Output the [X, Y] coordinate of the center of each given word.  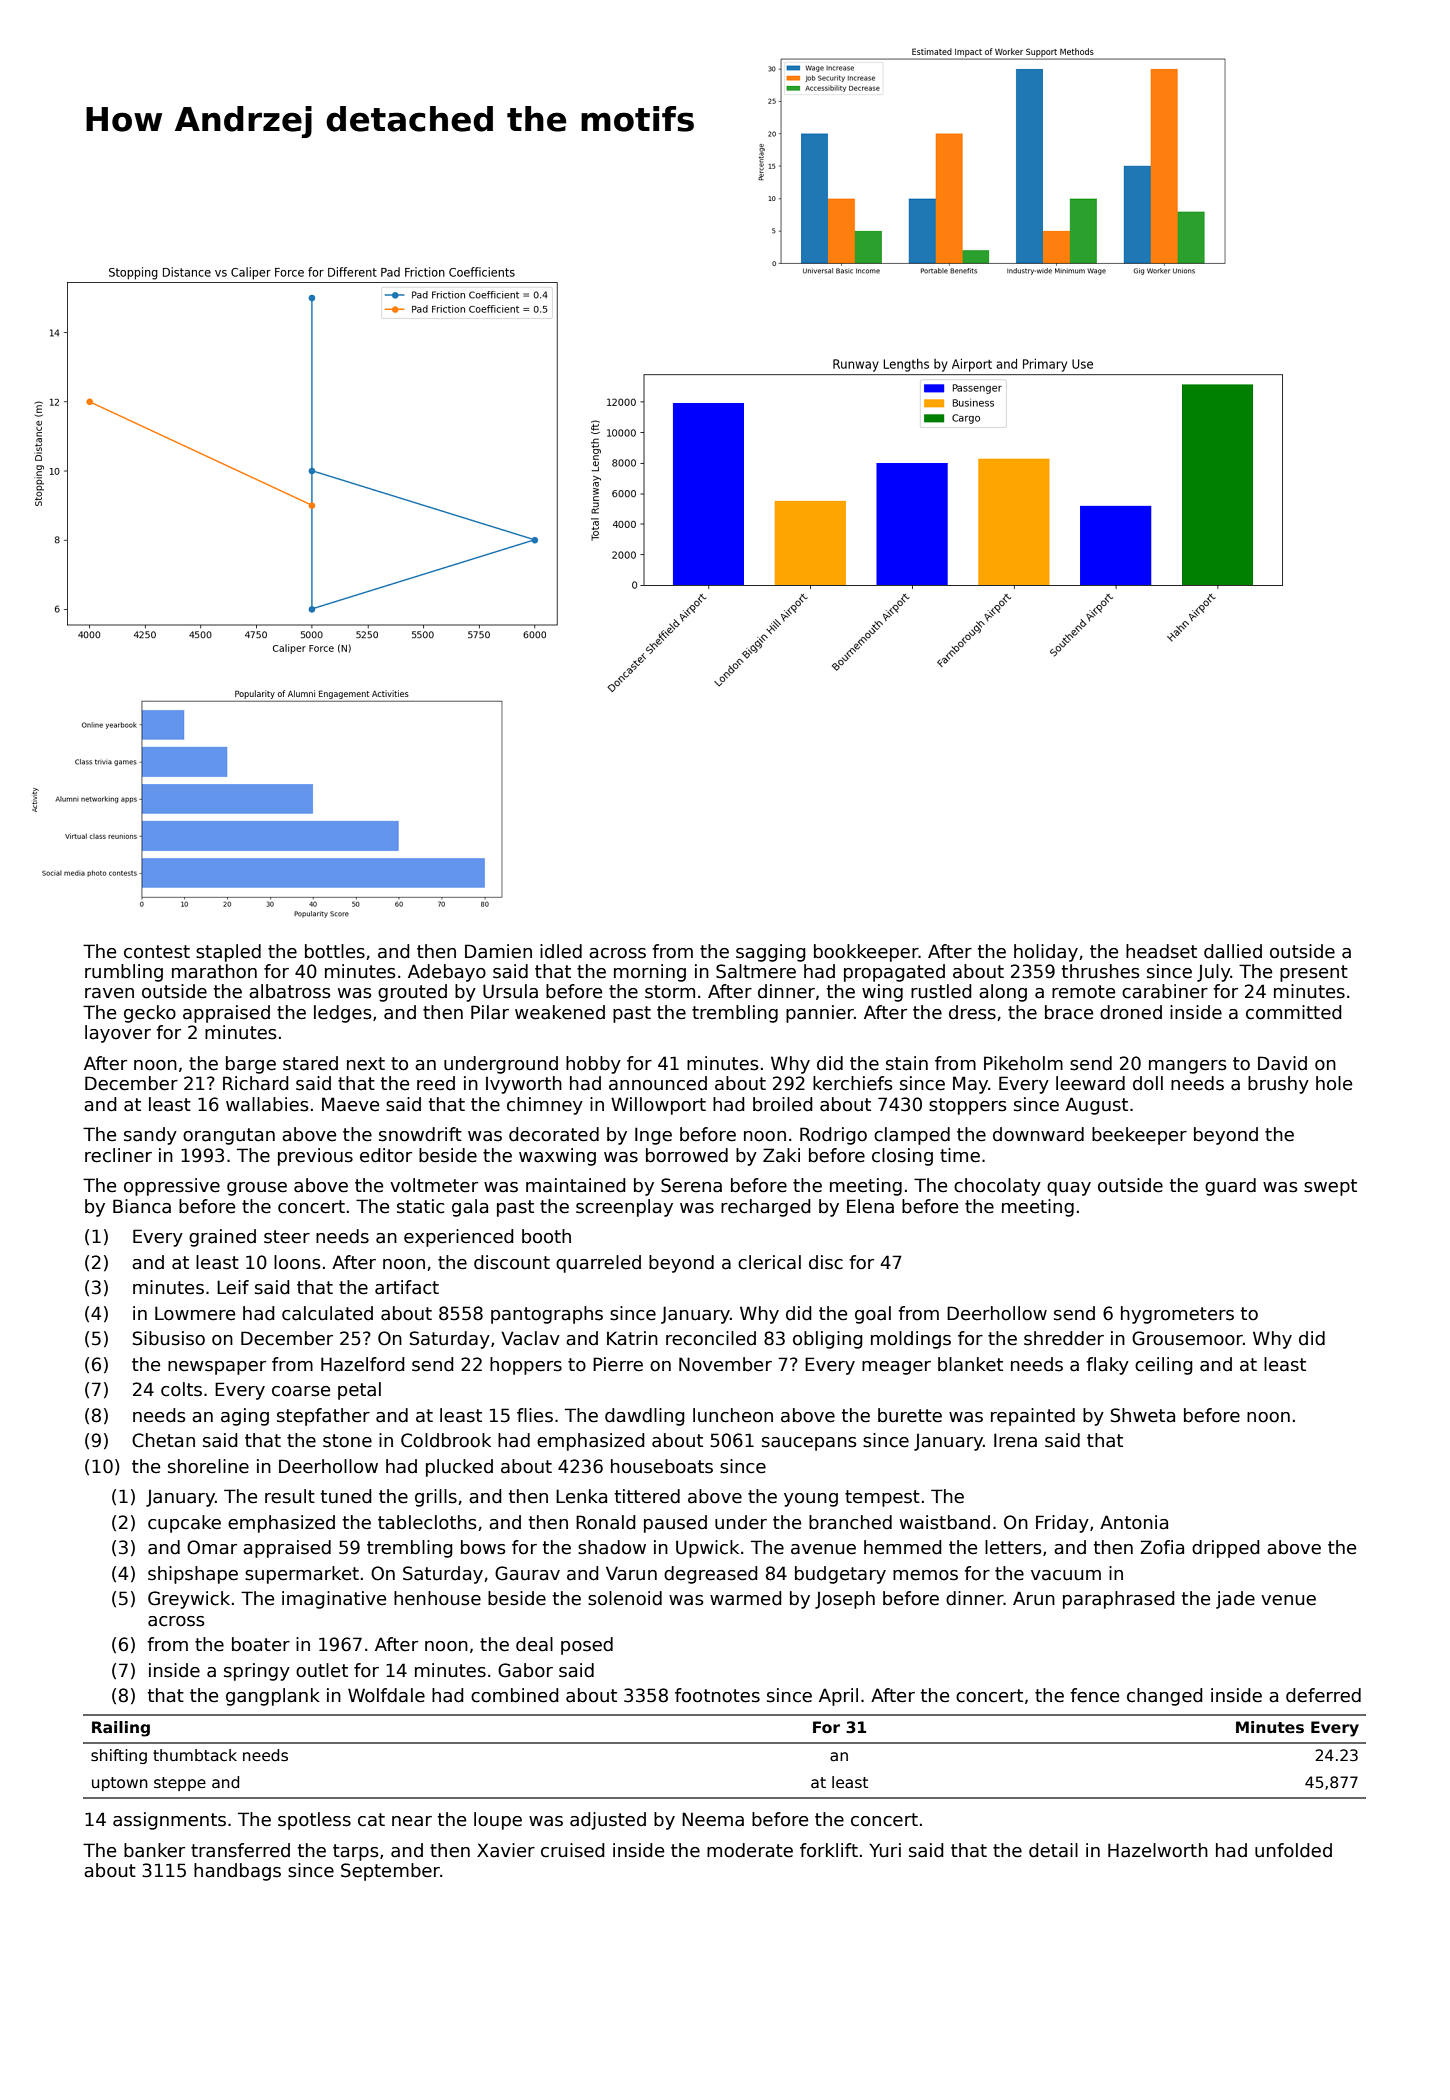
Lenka [581, 1496]
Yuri [885, 1850]
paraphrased [1119, 1600]
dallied [1233, 951]
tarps [356, 1852]
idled [561, 951]
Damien [498, 951]
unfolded [1293, 1850]
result [290, 1496]
